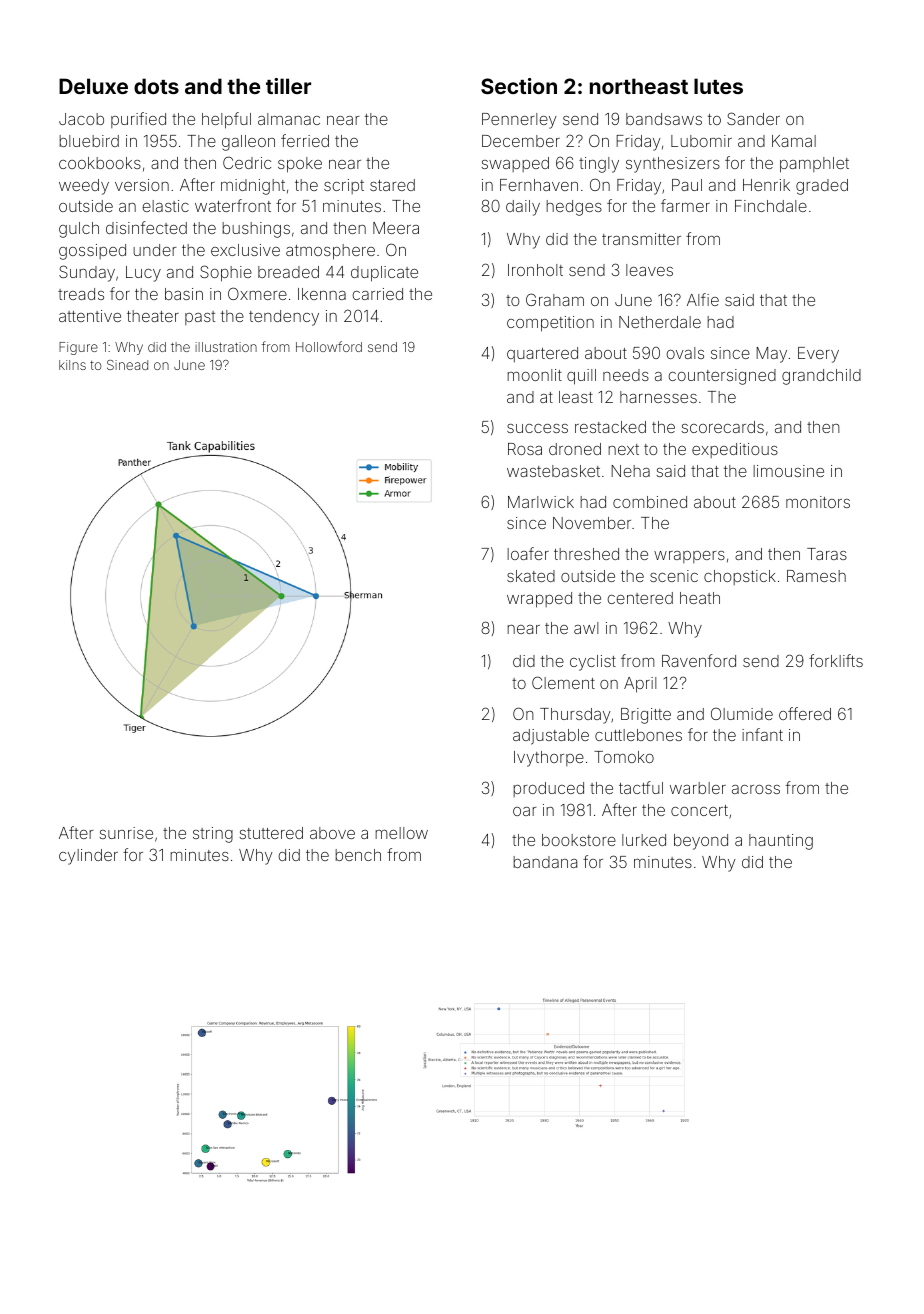 The image size is (924, 1314). Describe the element at coordinates (384, 274) in the screenshot. I see `duplicate` at that location.
